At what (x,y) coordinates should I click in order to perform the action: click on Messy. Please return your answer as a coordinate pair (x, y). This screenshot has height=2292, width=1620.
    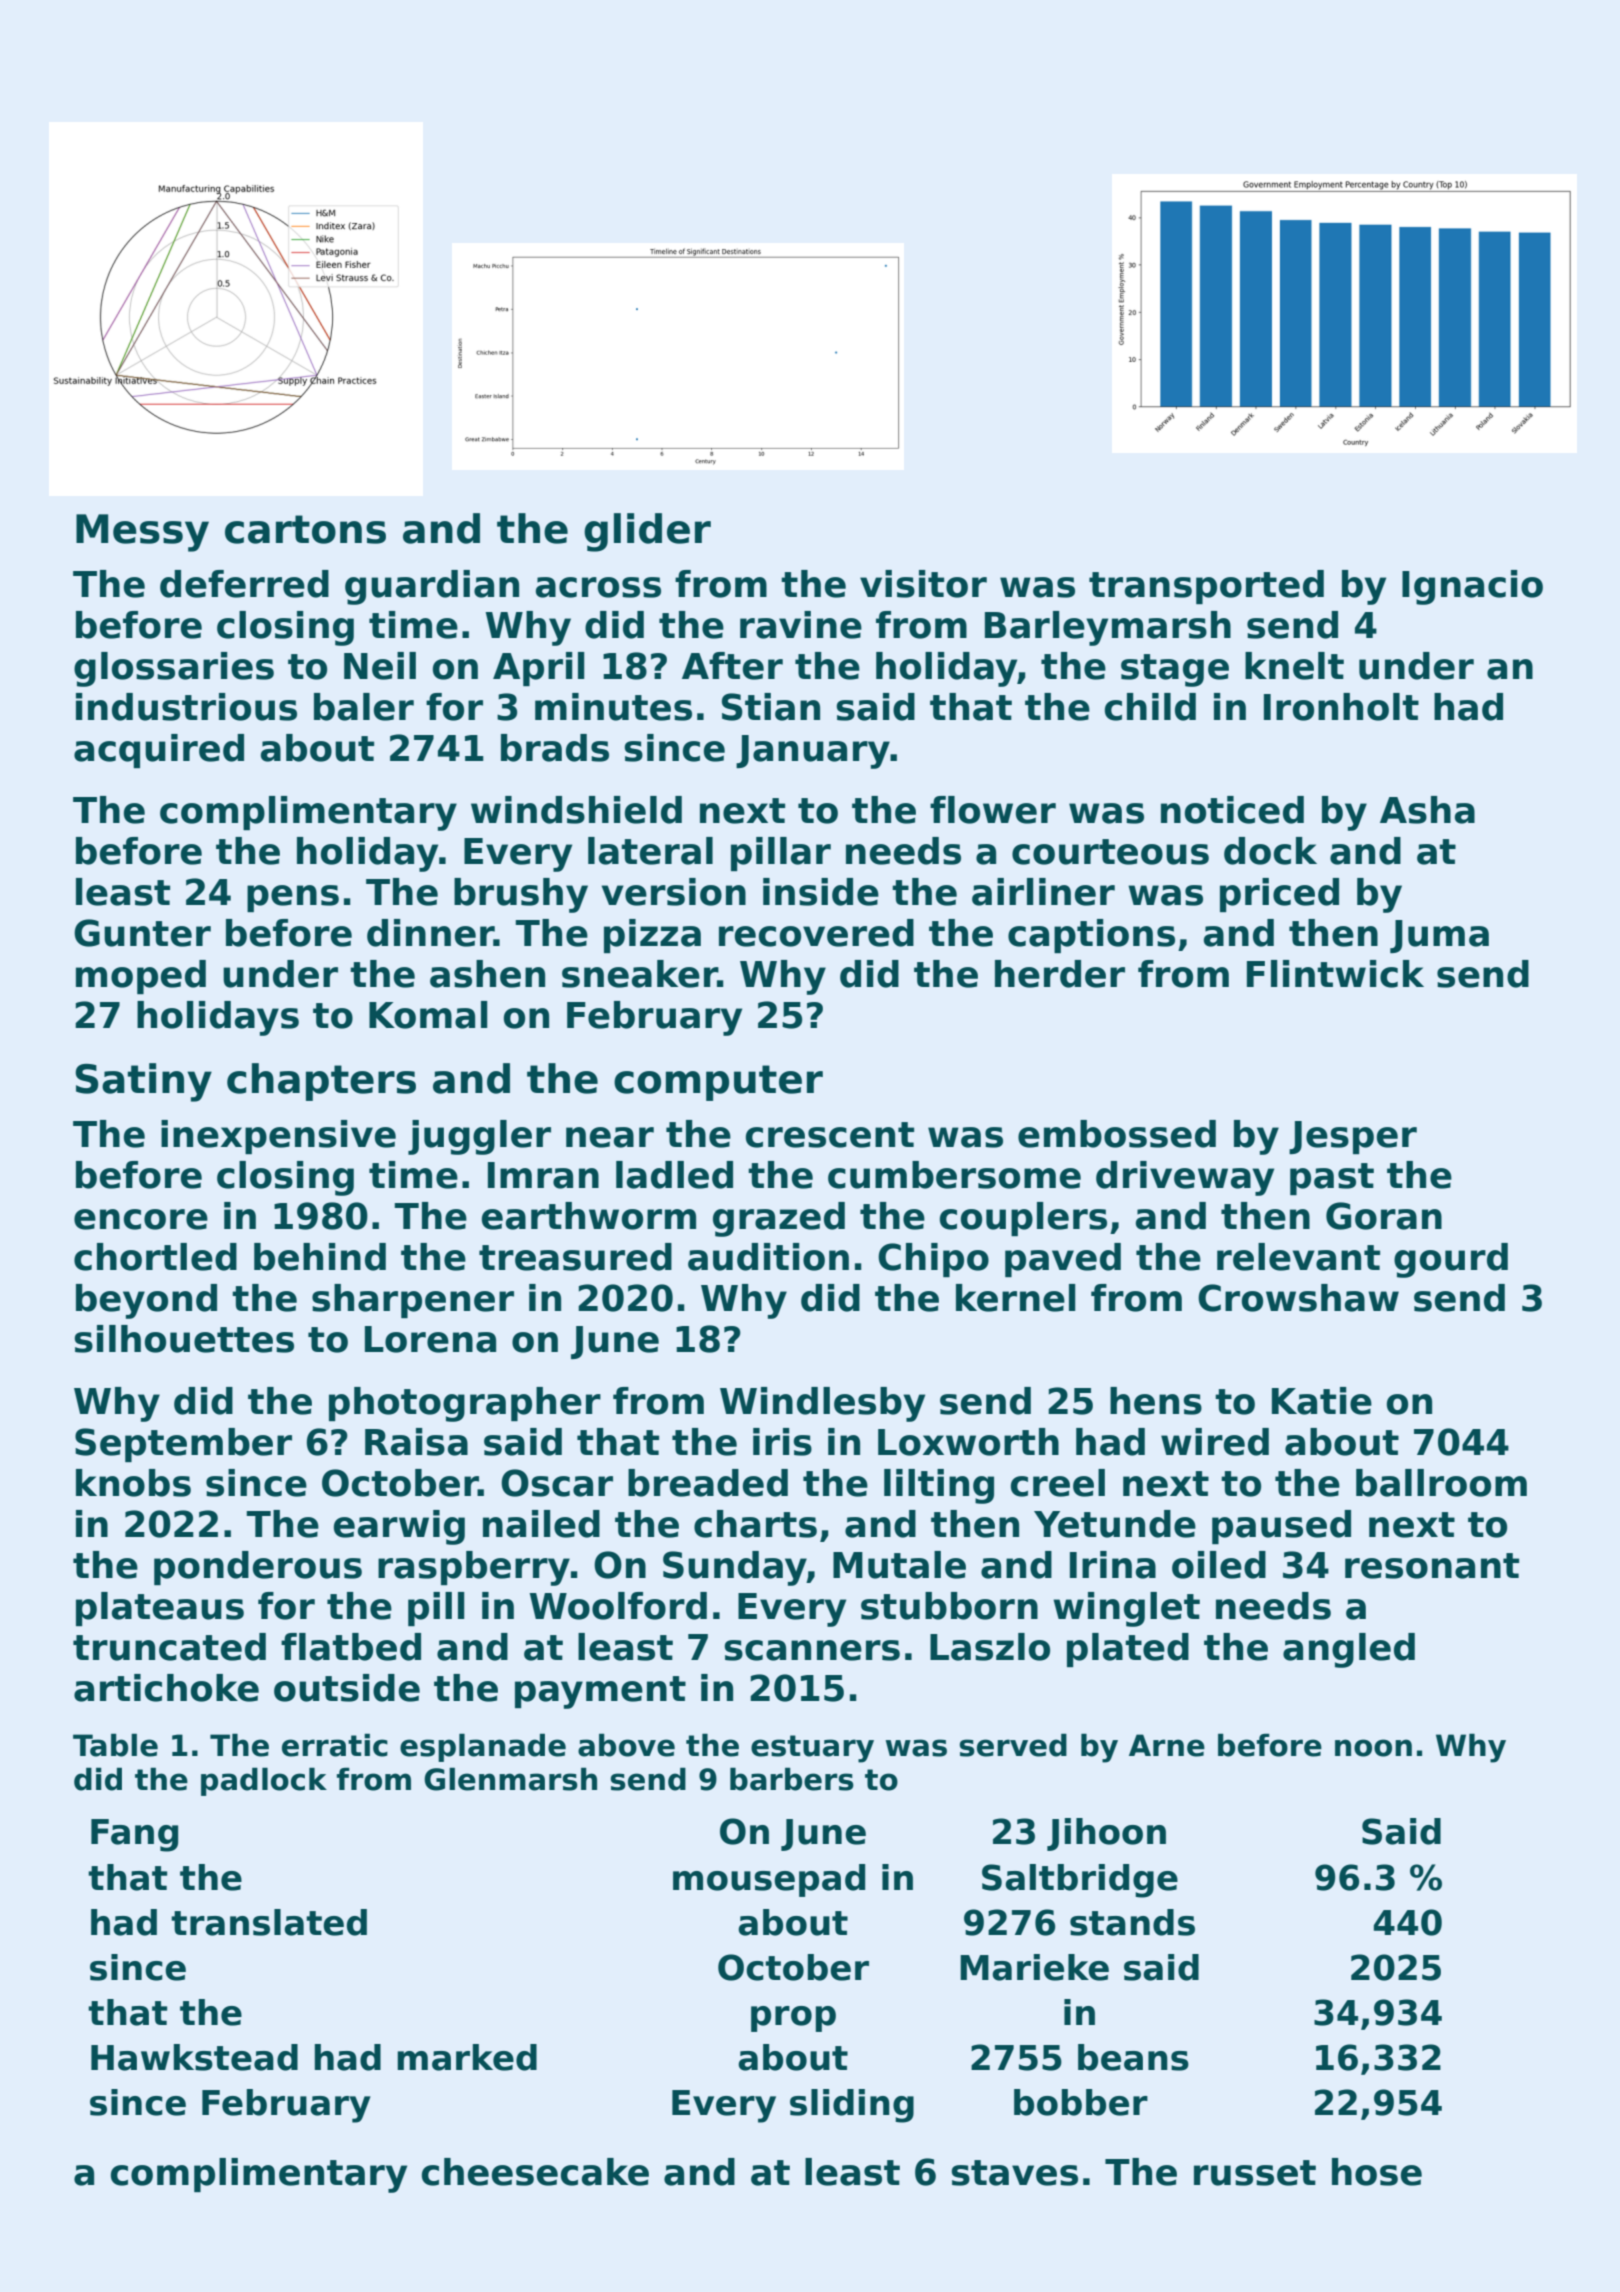
    Looking at the image, I should click on (142, 533).
